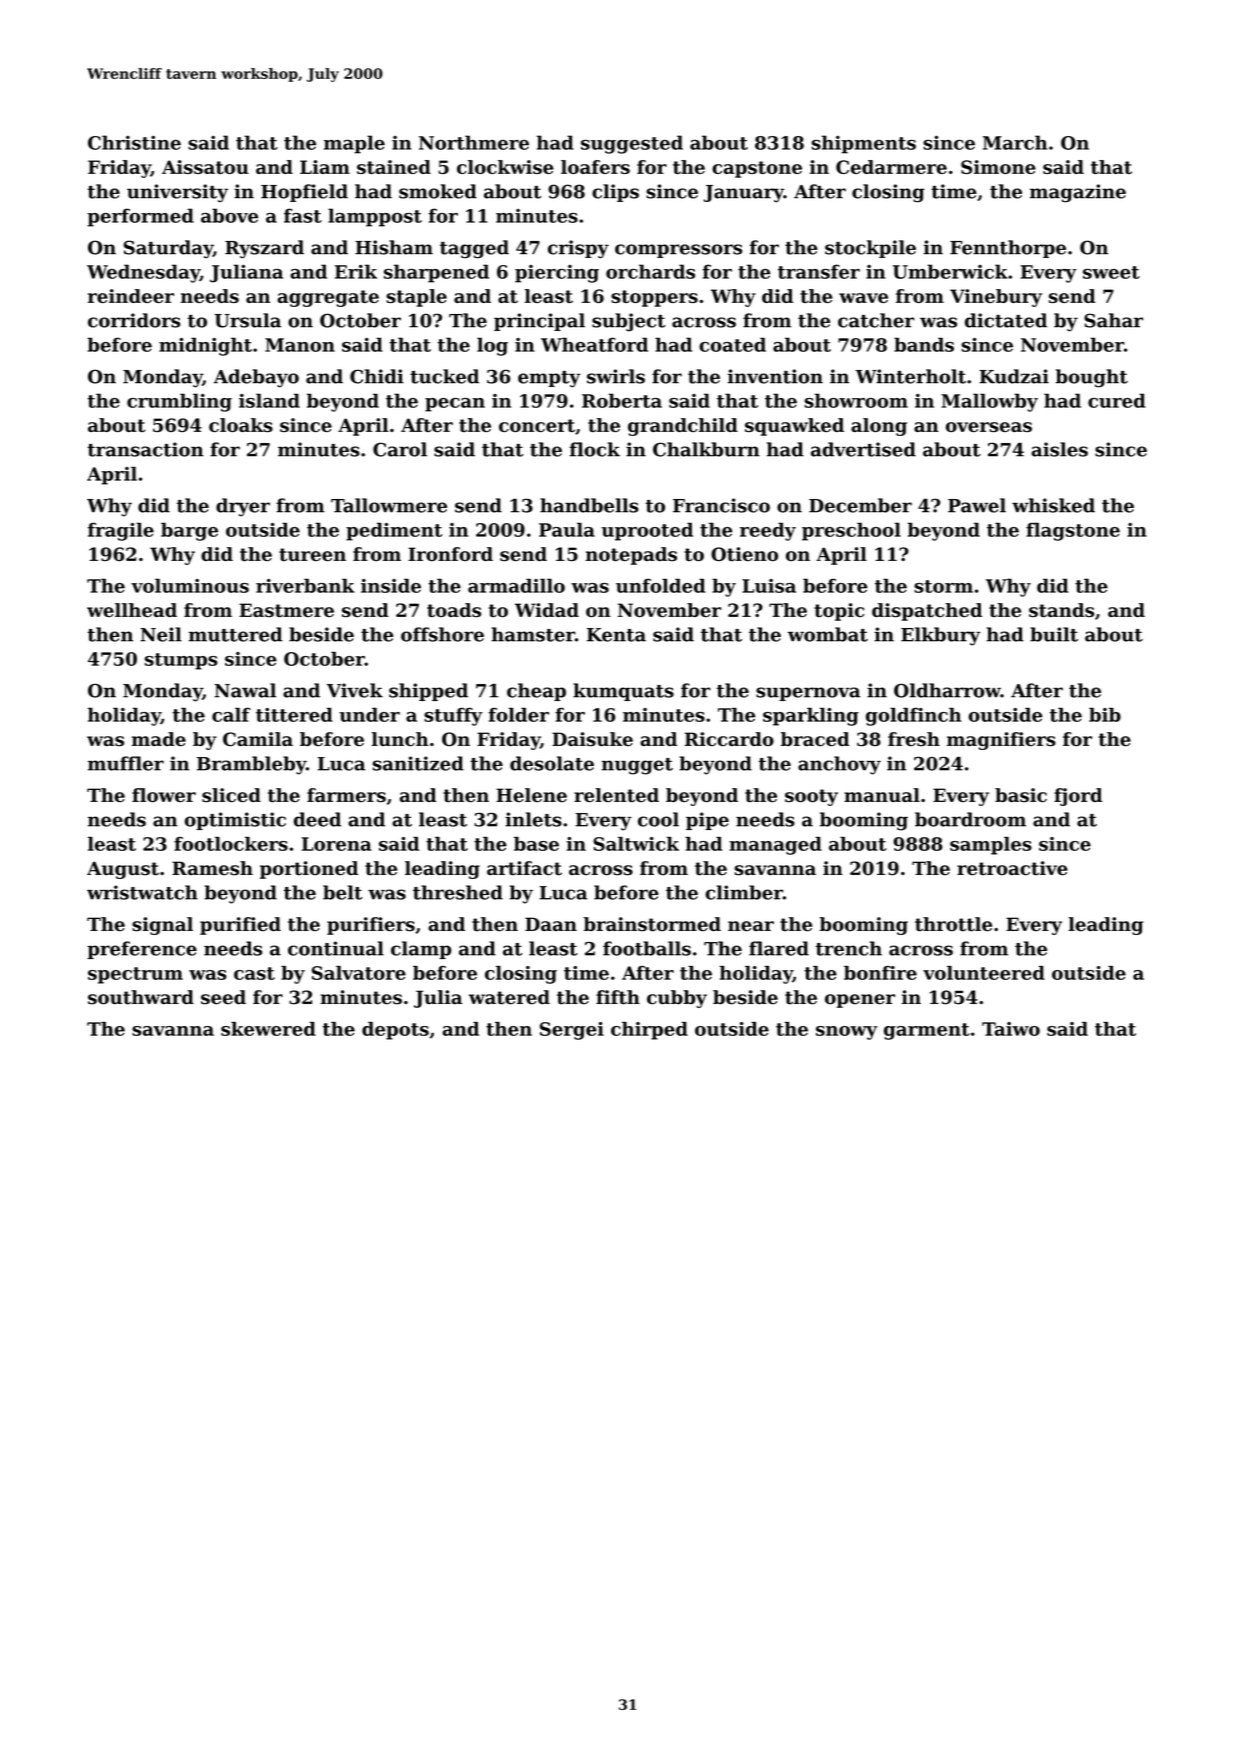  Describe the element at coordinates (947, 690) in the screenshot. I see `Oldharrow` at that location.
